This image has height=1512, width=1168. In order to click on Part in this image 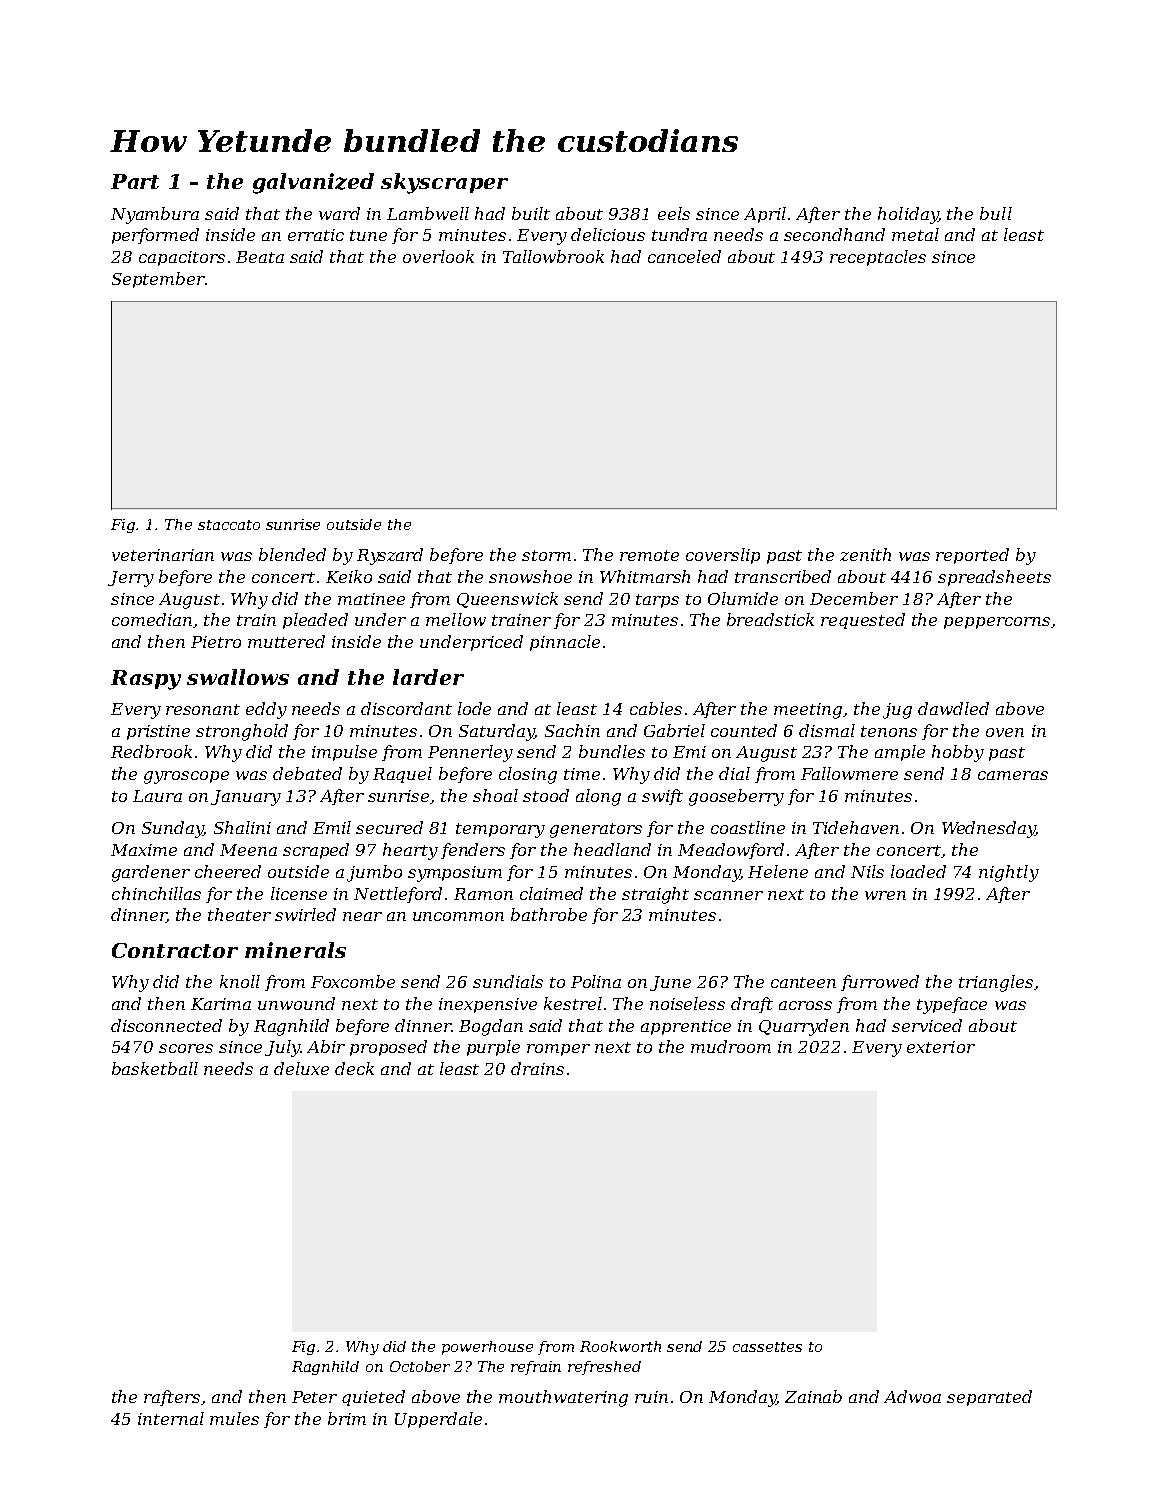, I will do `click(135, 181)`.
